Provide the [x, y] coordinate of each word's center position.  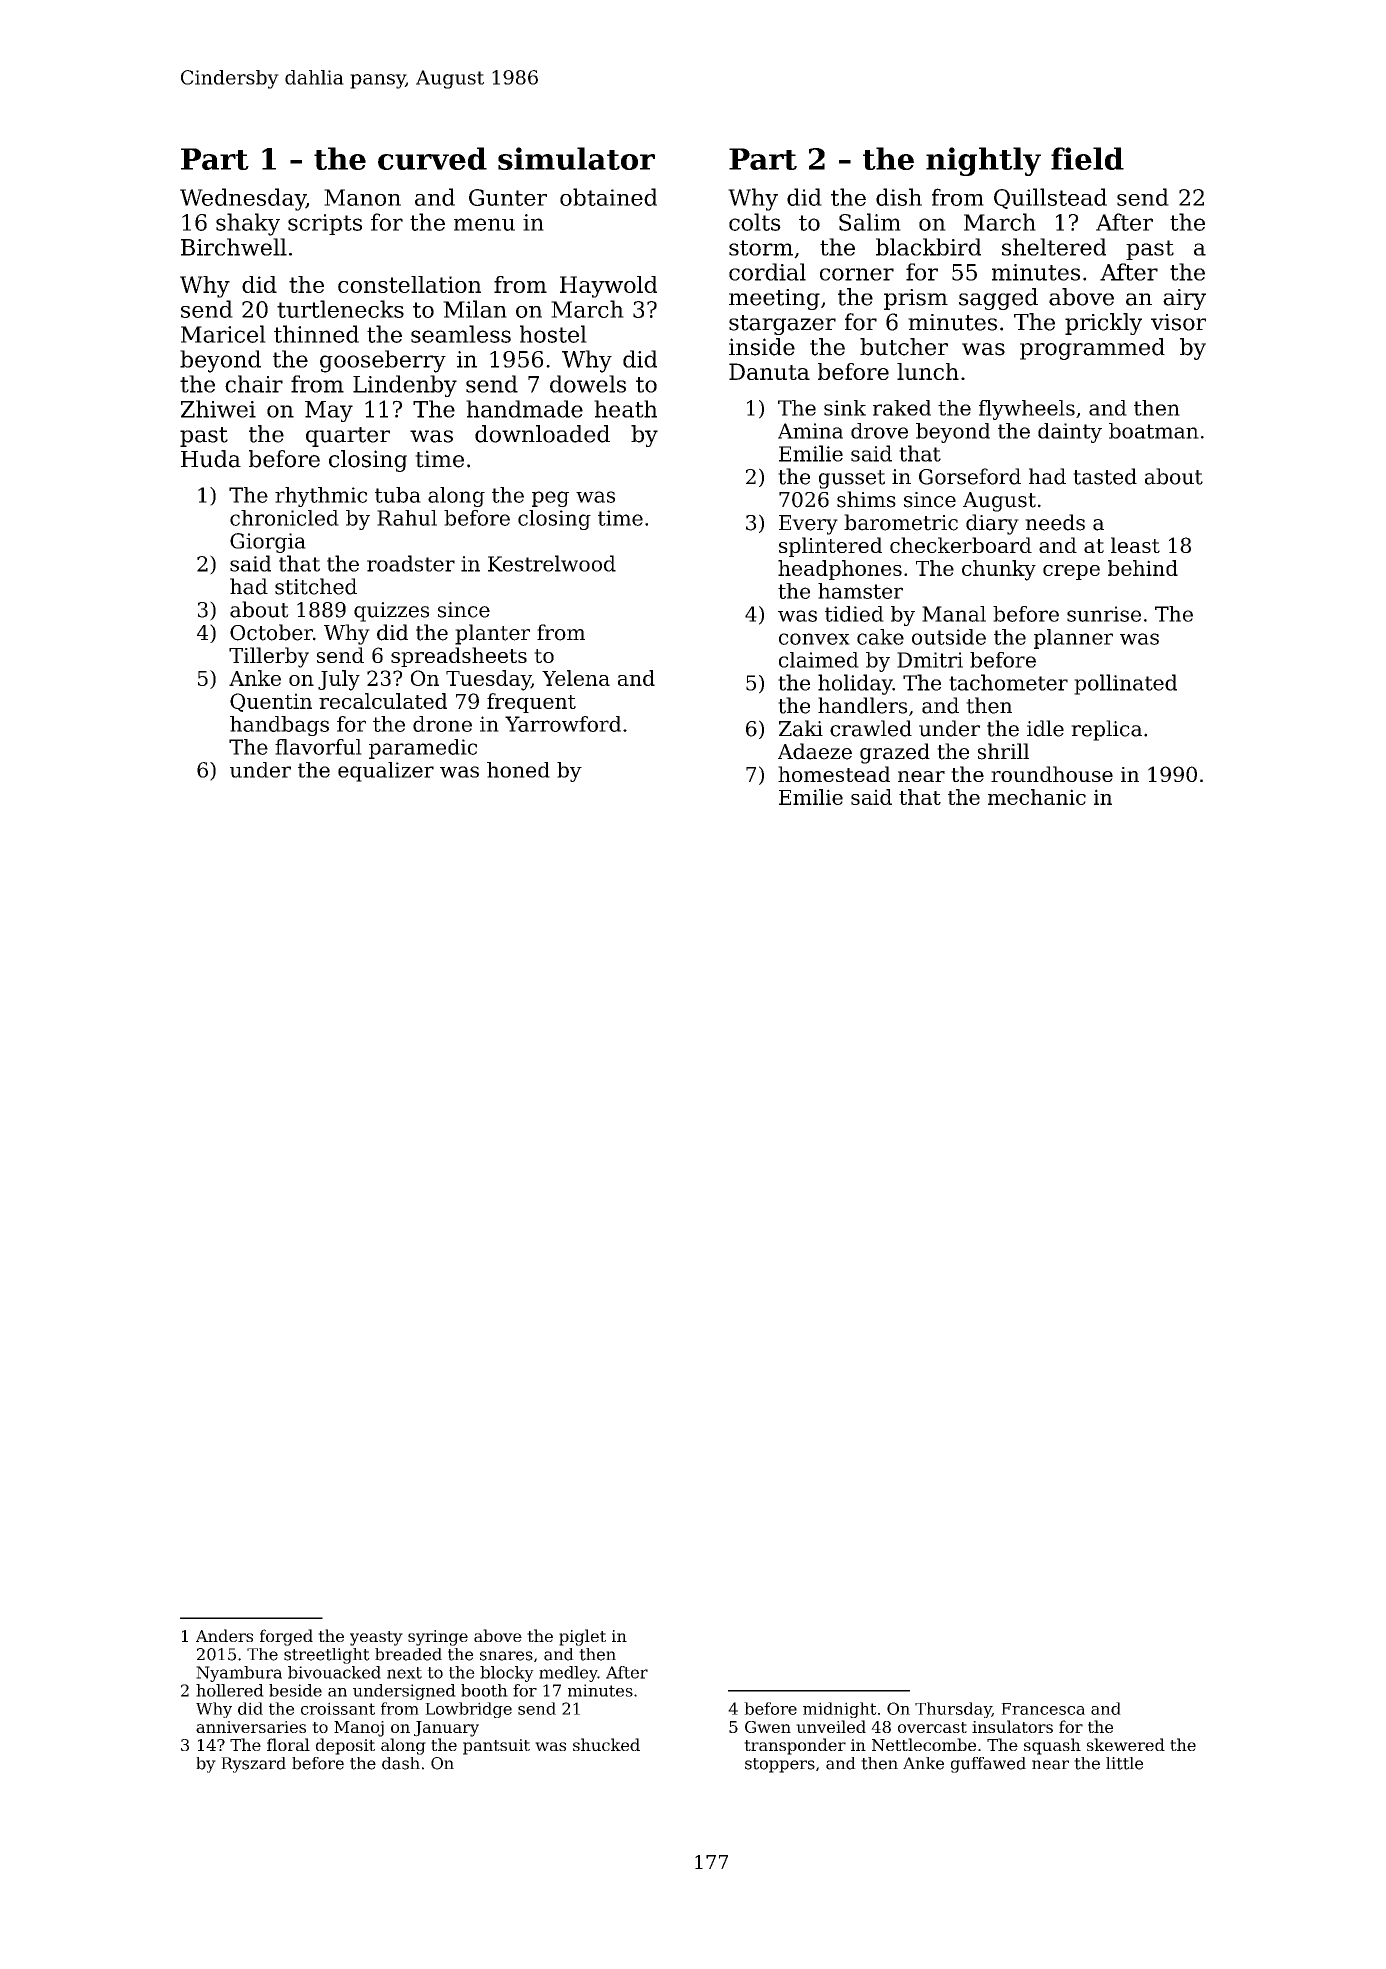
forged [286, 1637]
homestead [834, 774]
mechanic [1037, 797]
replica [1106, 730]
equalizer [386, 772]
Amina [810, 431]
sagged [998, 299]
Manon [362, 197]
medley [568, 1674]
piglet [582, 1637]
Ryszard [253, 1765]
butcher [904, 347]
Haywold [608, 287]
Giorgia [268, 543]
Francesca [1043, 1709]
